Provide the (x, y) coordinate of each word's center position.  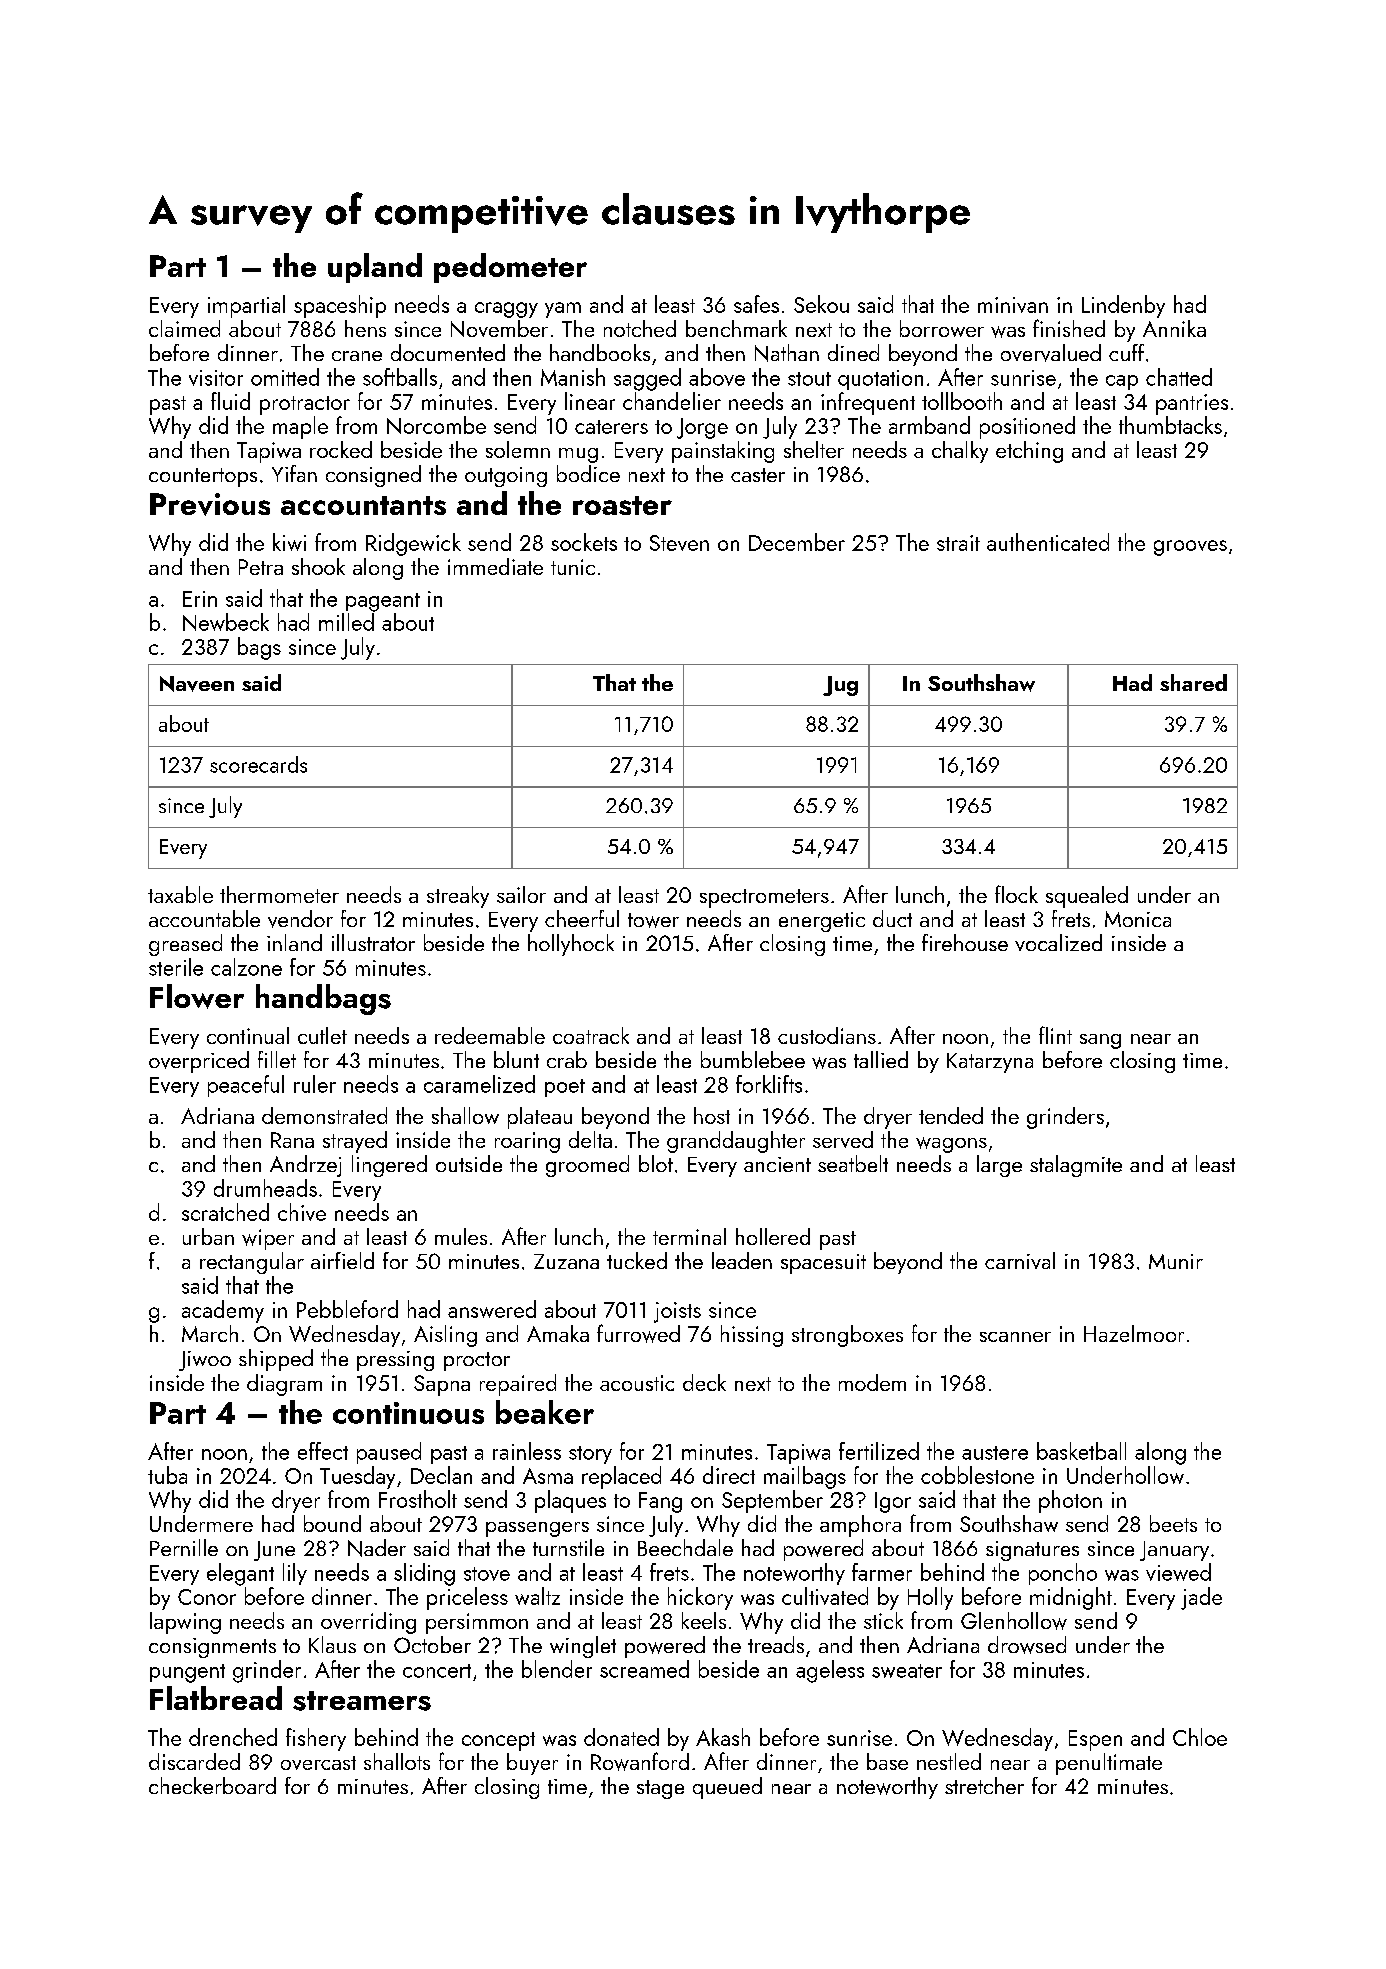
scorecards (258, 764)
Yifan (294, 473)
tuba (167, 1475)
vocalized (1058, 942)
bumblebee (753, 1059)
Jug (840, 686)
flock (1016, 894)
